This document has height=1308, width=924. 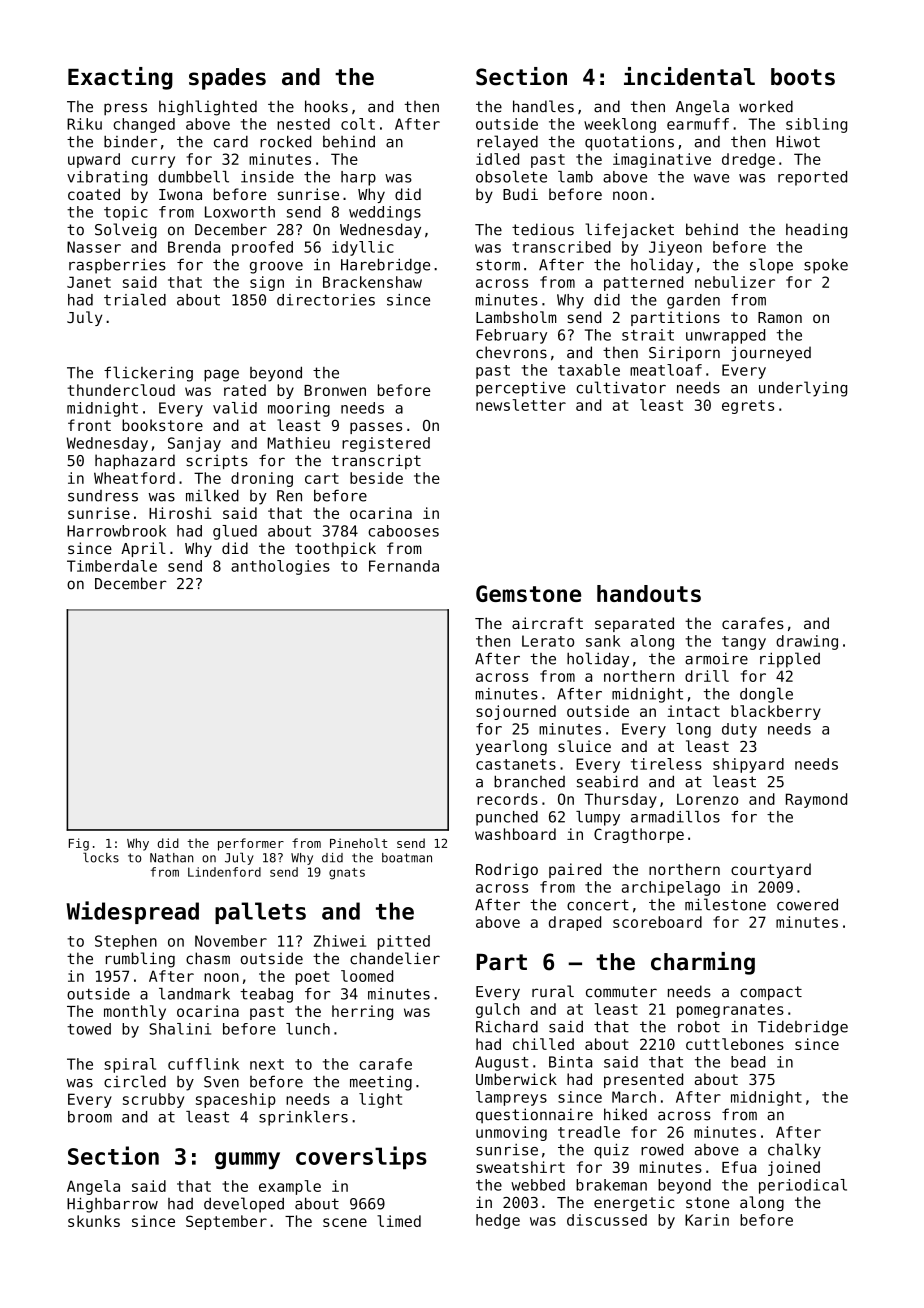 I want to click on Fig, so click(x=79, y=844).
